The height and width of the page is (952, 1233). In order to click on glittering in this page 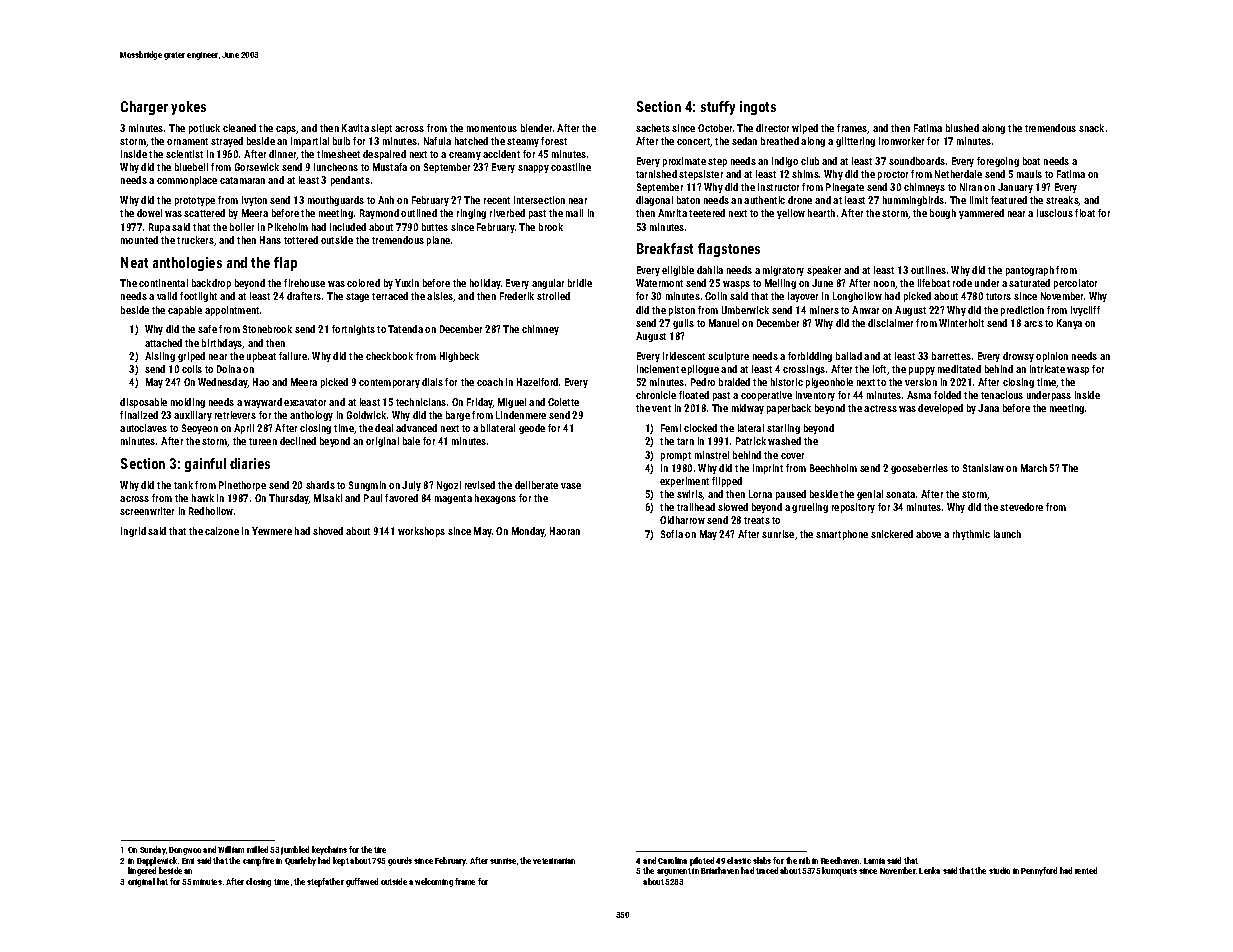, I will do `click(855, 142)`.
